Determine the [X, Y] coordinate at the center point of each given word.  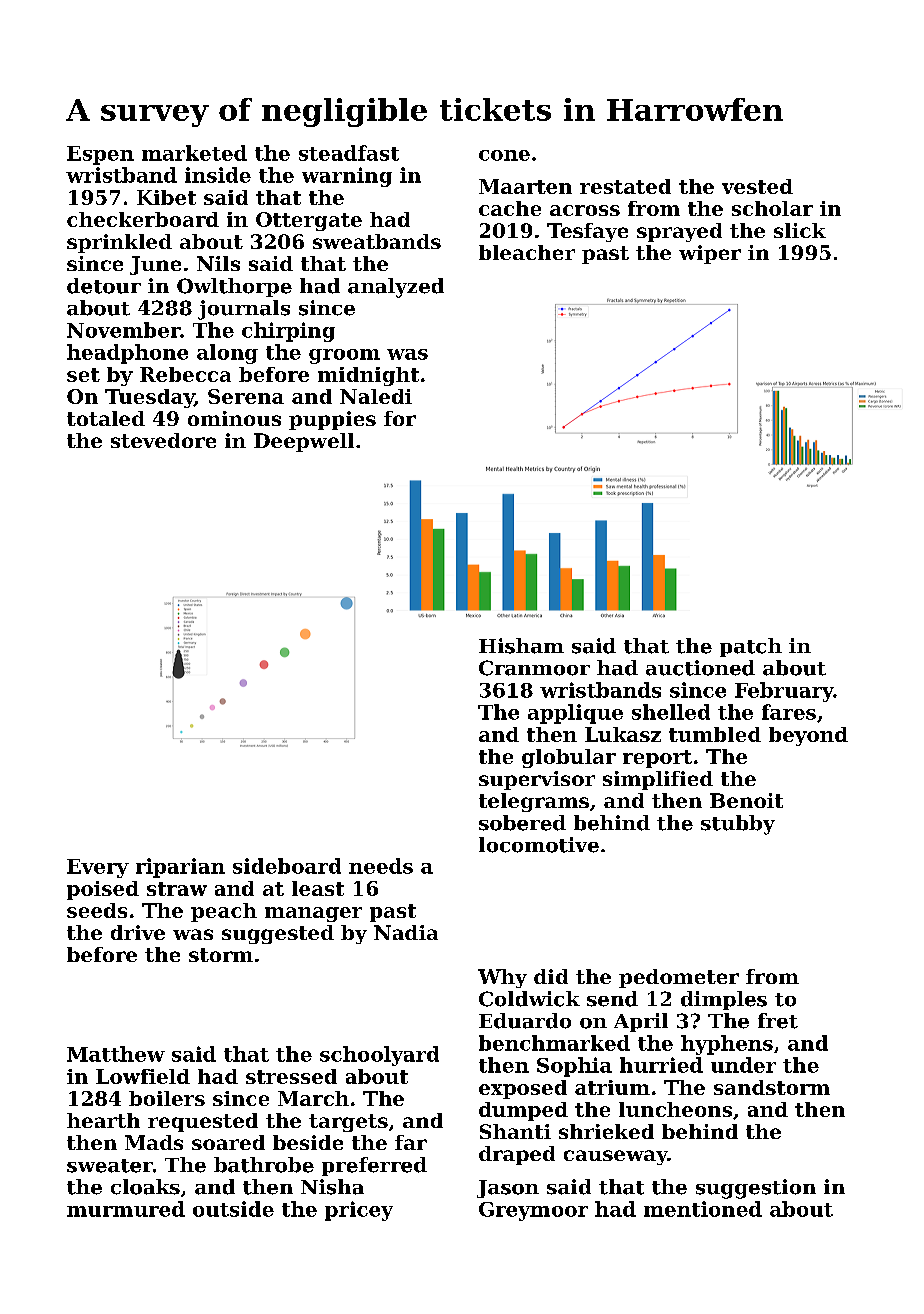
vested [757, 186]
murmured [126, 1209]
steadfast [349, 153]
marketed [194, 153]
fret [778, 1021]
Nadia [406, 932]
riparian [180, 868]
